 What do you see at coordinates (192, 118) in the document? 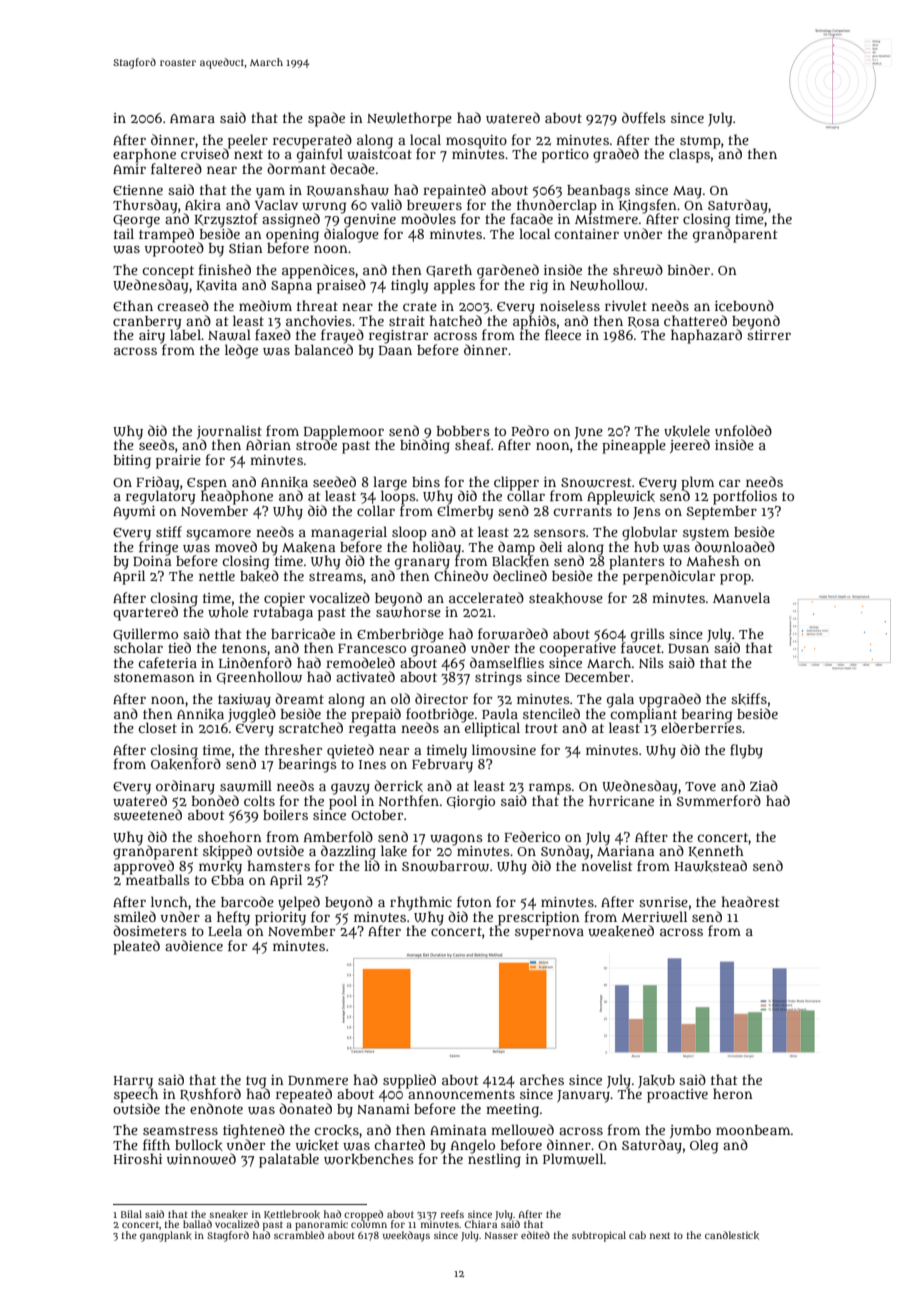
I see `Amara` at bounding box center [192, 118].
